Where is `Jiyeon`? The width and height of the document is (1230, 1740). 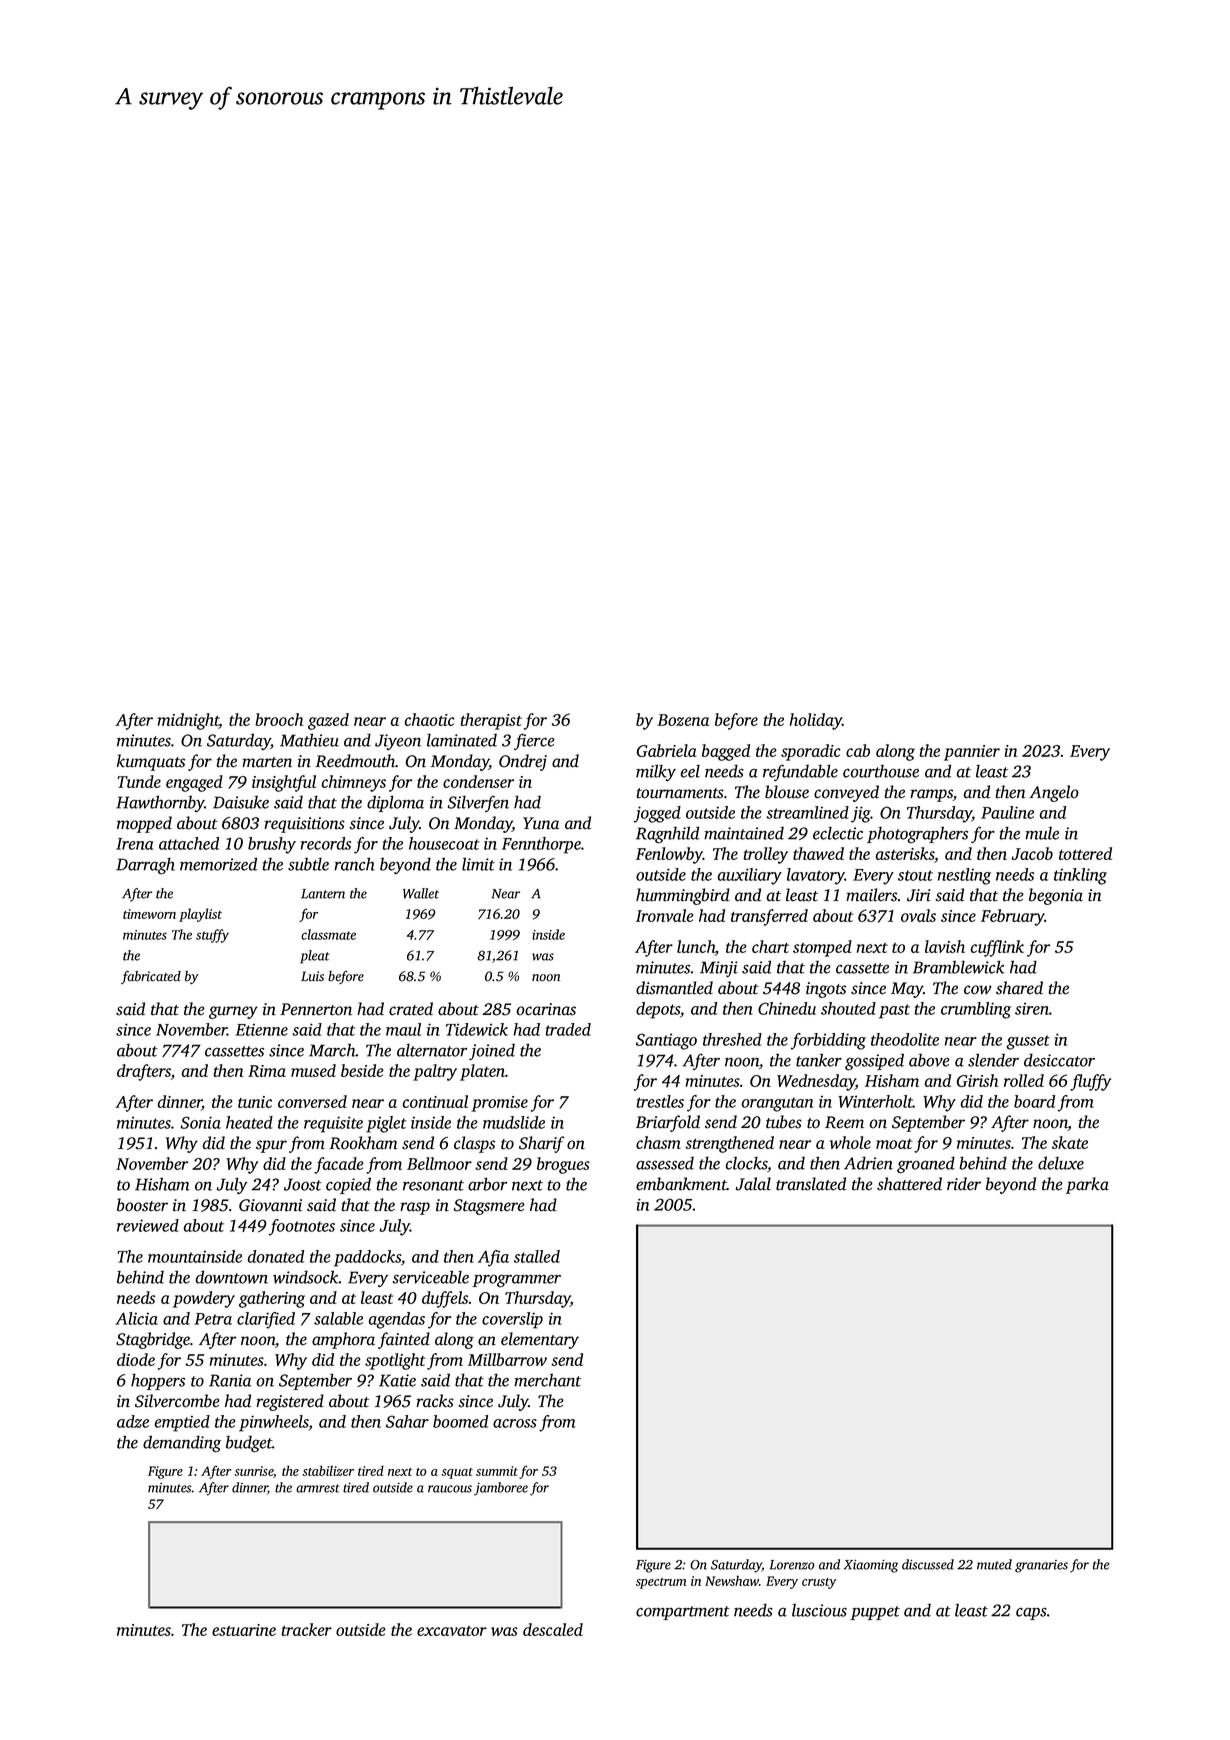
Jiyeon is located at coordinates (398, 742).
